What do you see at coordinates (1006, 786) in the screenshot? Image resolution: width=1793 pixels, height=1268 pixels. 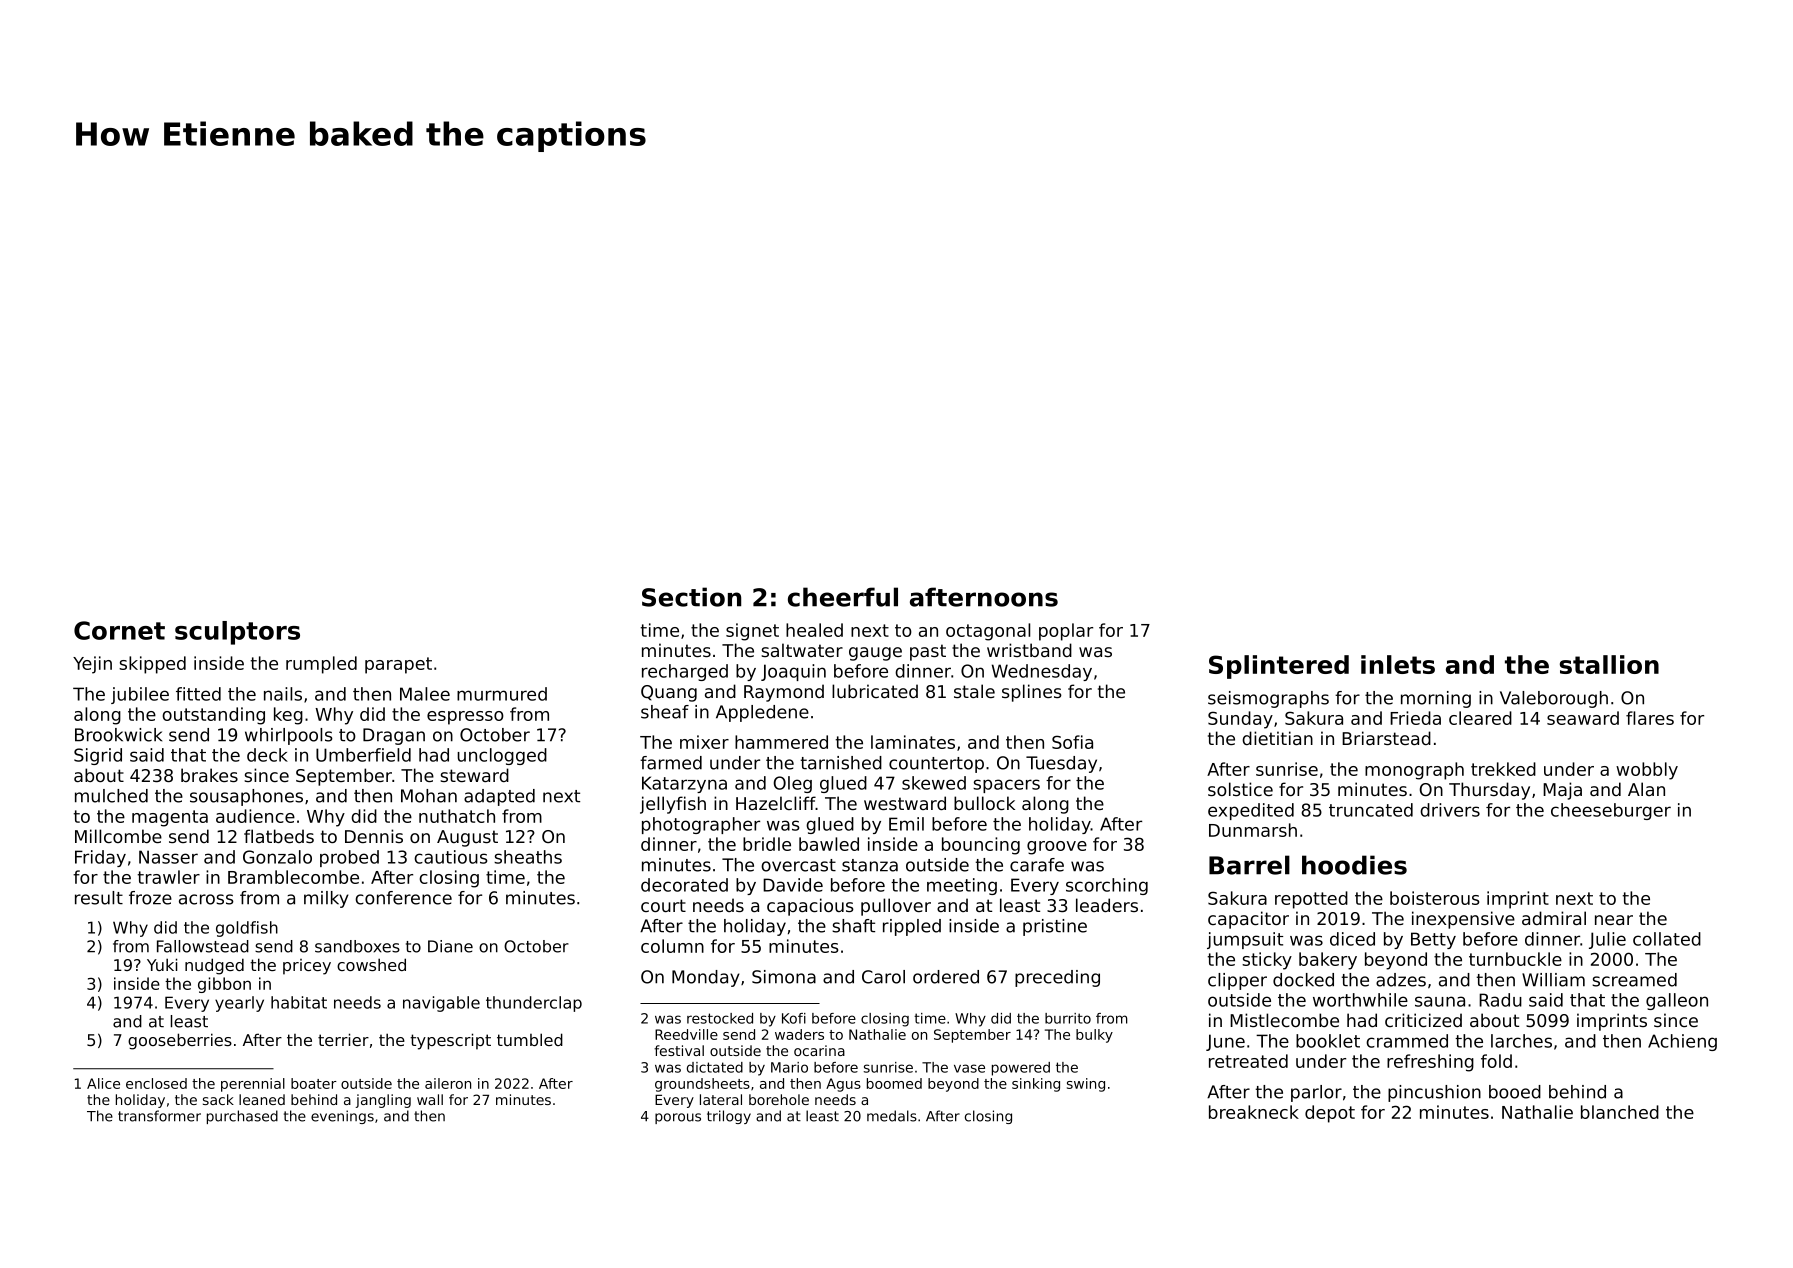 I see `spacers` at bounding box center [1006, 786].
